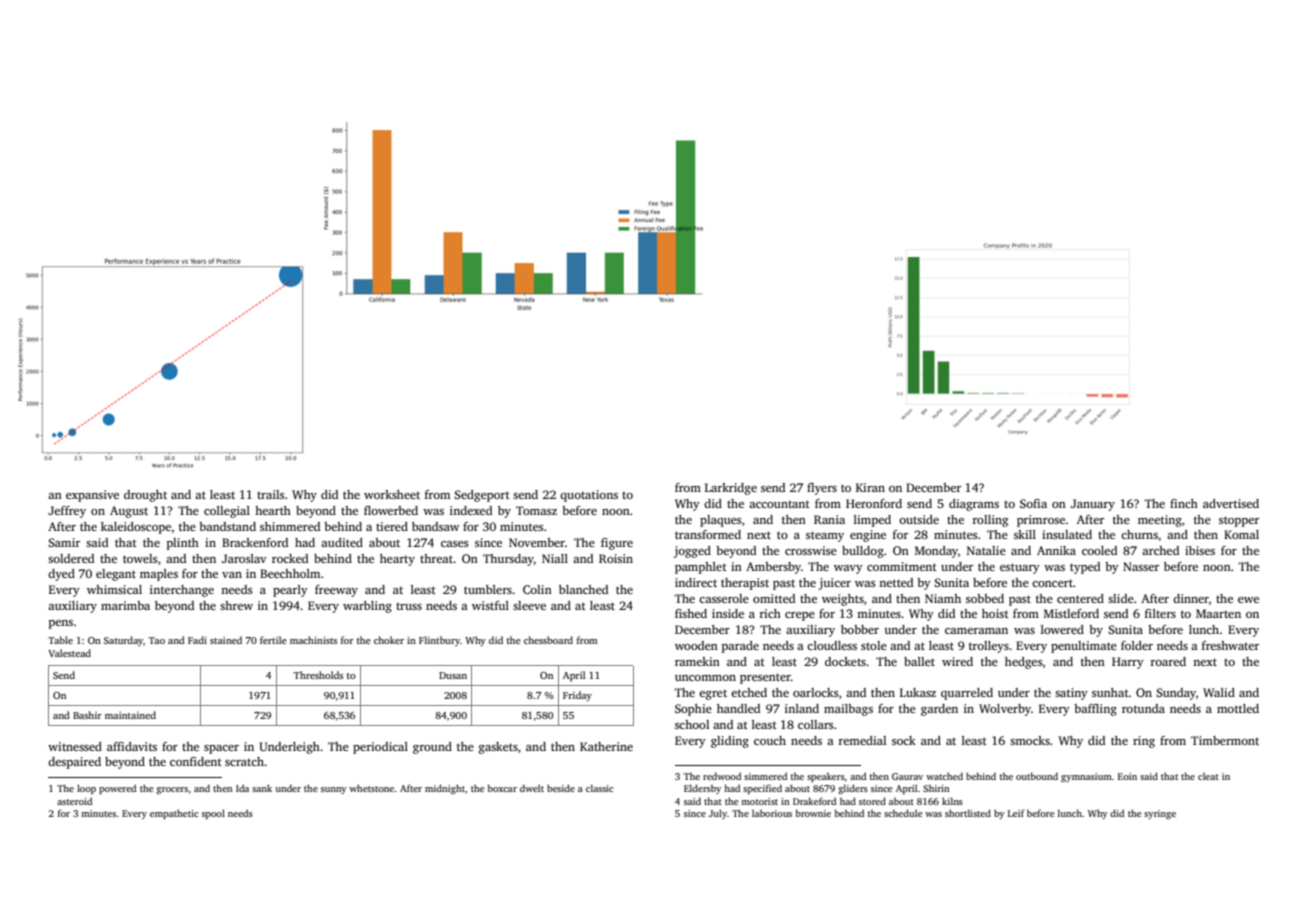 Image resolution: width=1308 pixels, height=924 pixels. I want to click on Valestead, so click(69, 653).
